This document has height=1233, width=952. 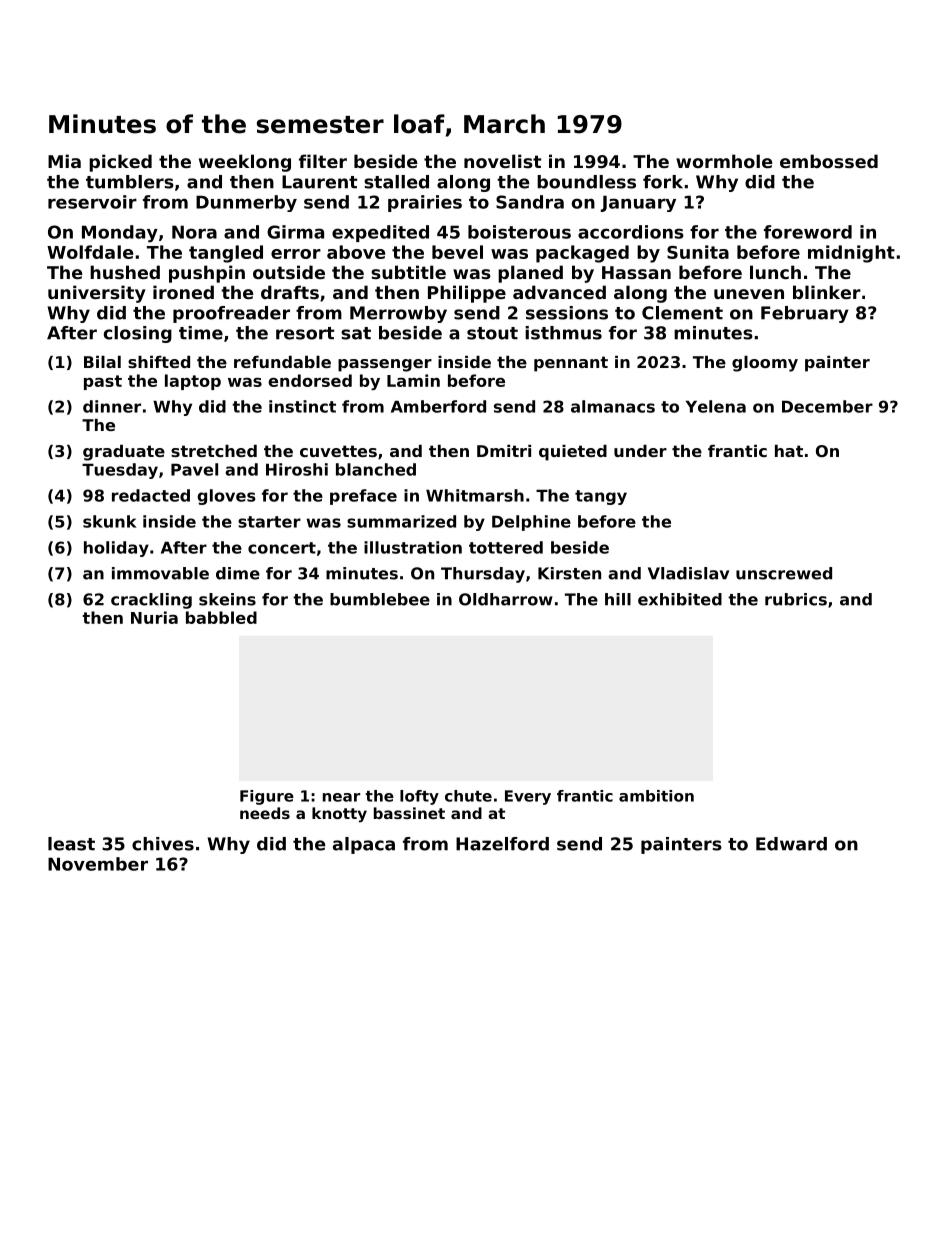 I want to click on hat, so click(x=789, y=451).
